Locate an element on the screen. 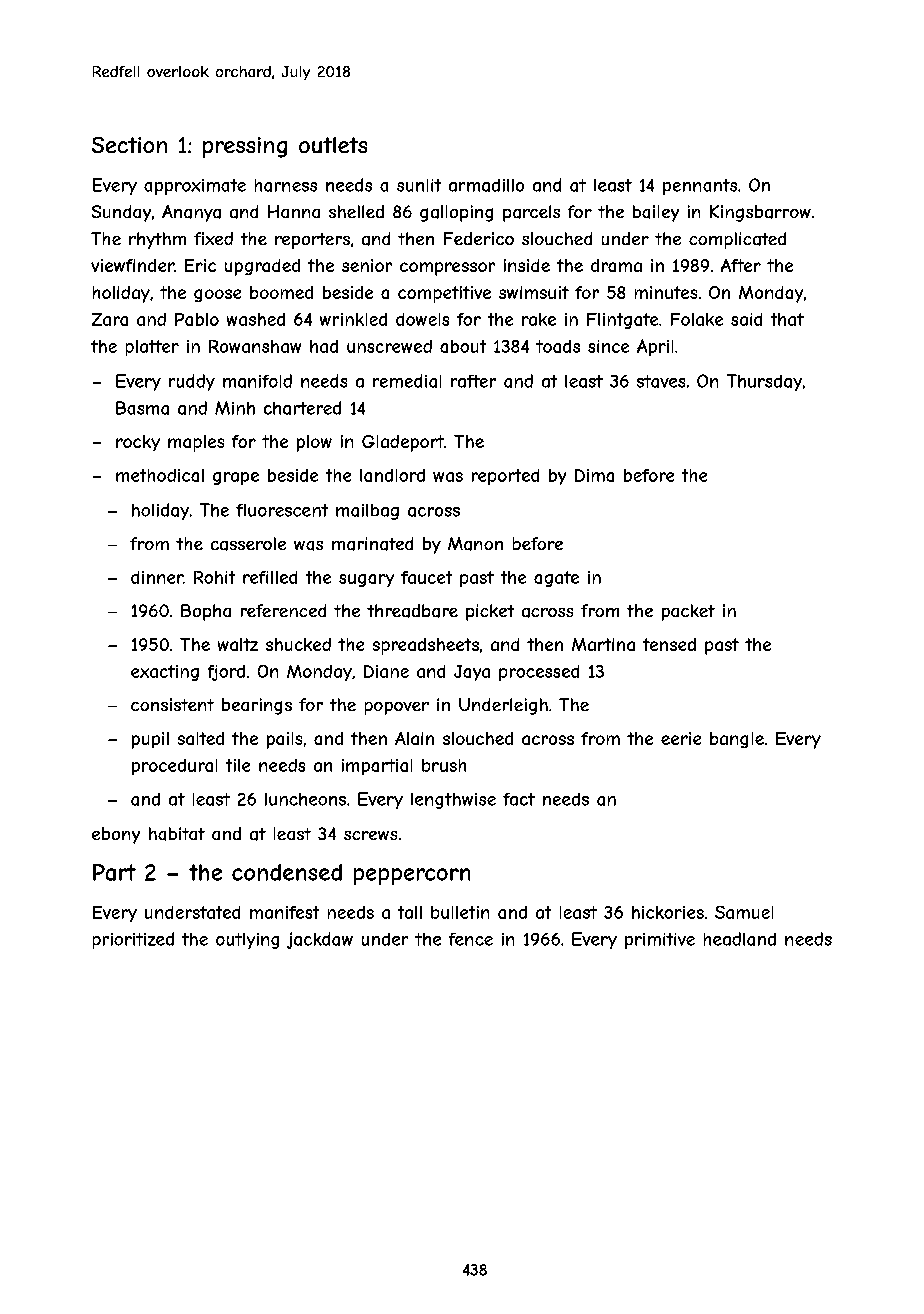  bangle is located at coordinates (737, 740).
